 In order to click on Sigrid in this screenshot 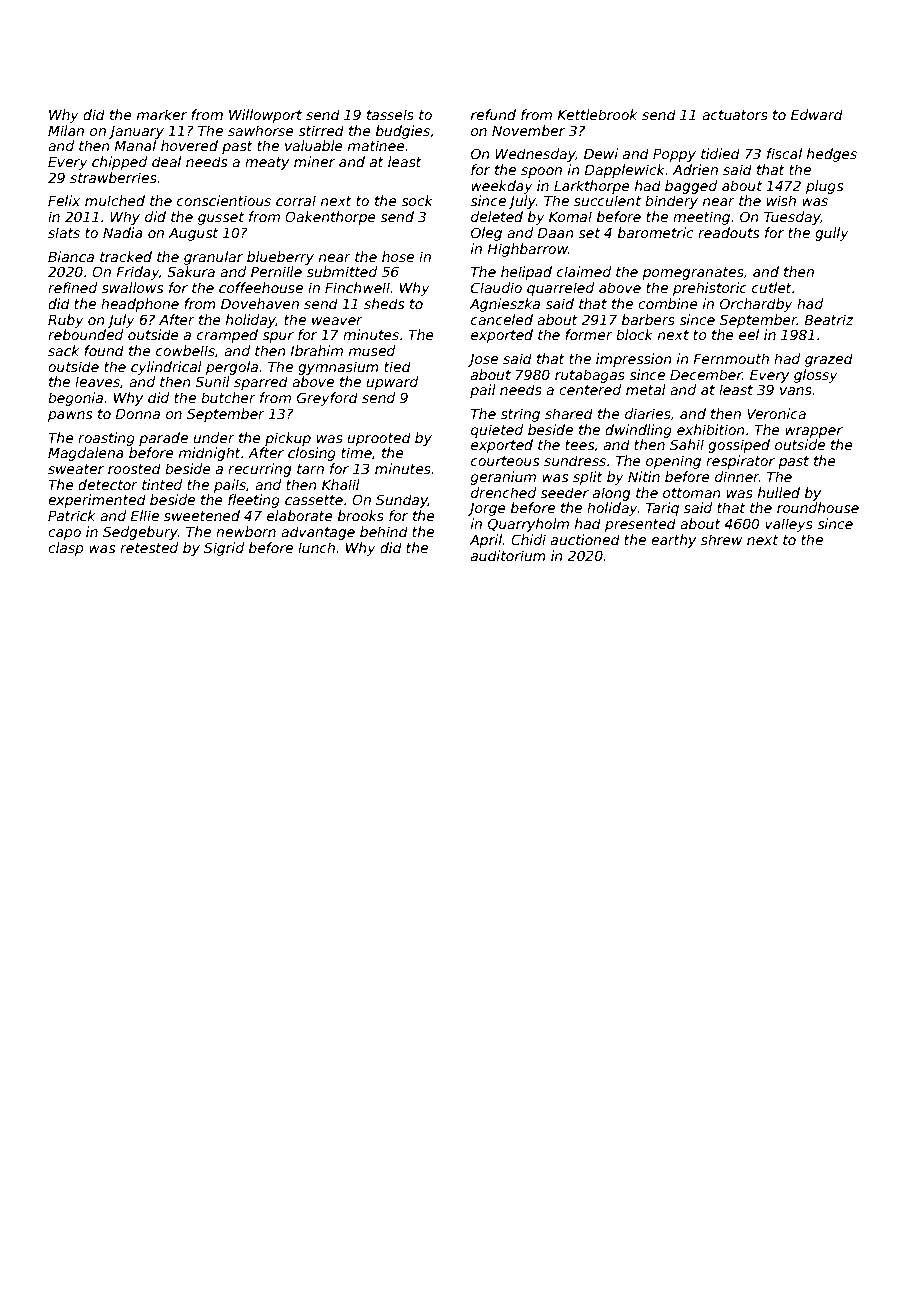, I will do `click(224, 549)`.
